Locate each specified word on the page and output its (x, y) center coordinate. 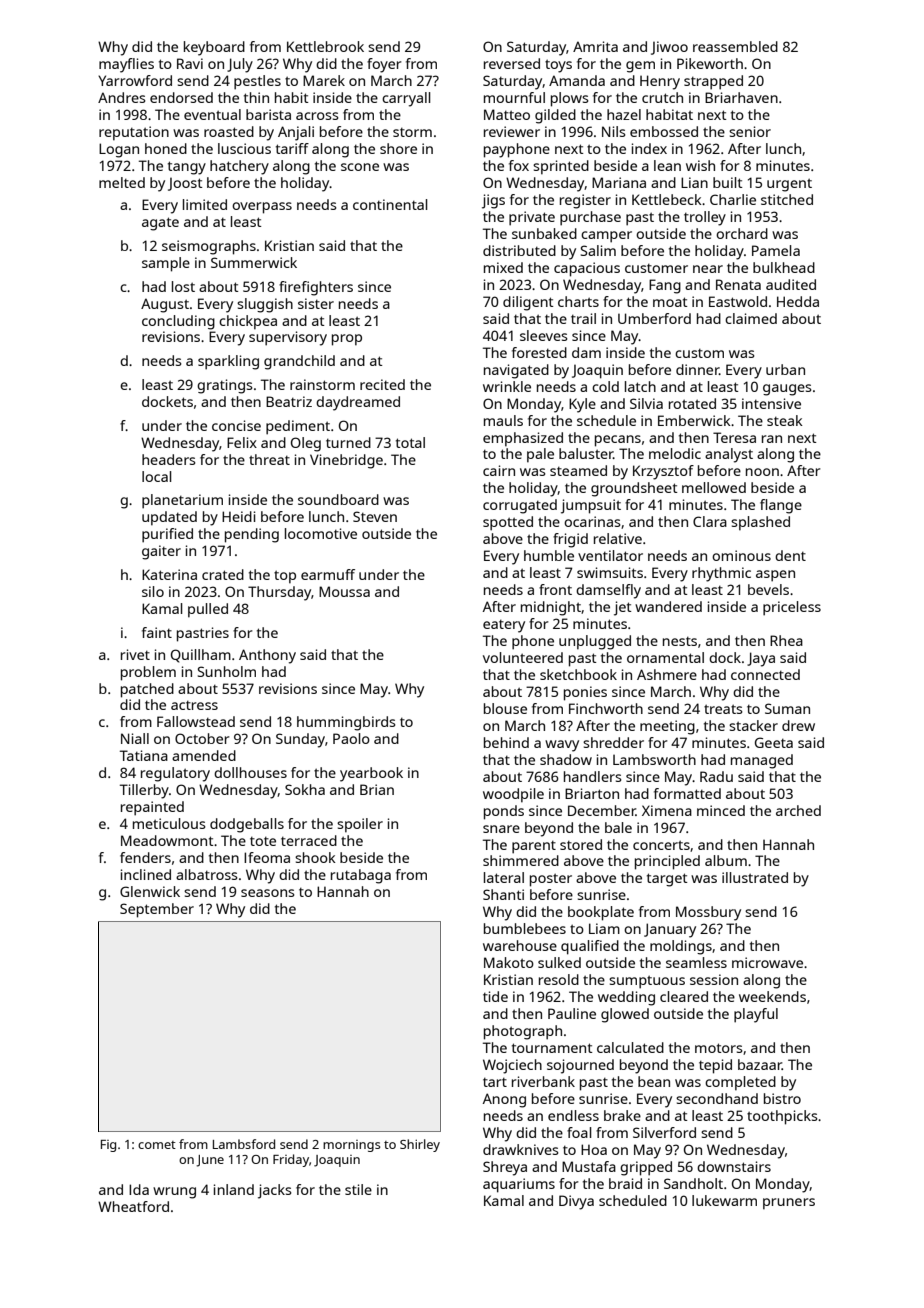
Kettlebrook (325, 46)
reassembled (735, 46)
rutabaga (361, 876)
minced (721, 810)
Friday (291, 1160)
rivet (135, 654)
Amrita (595, 46)
